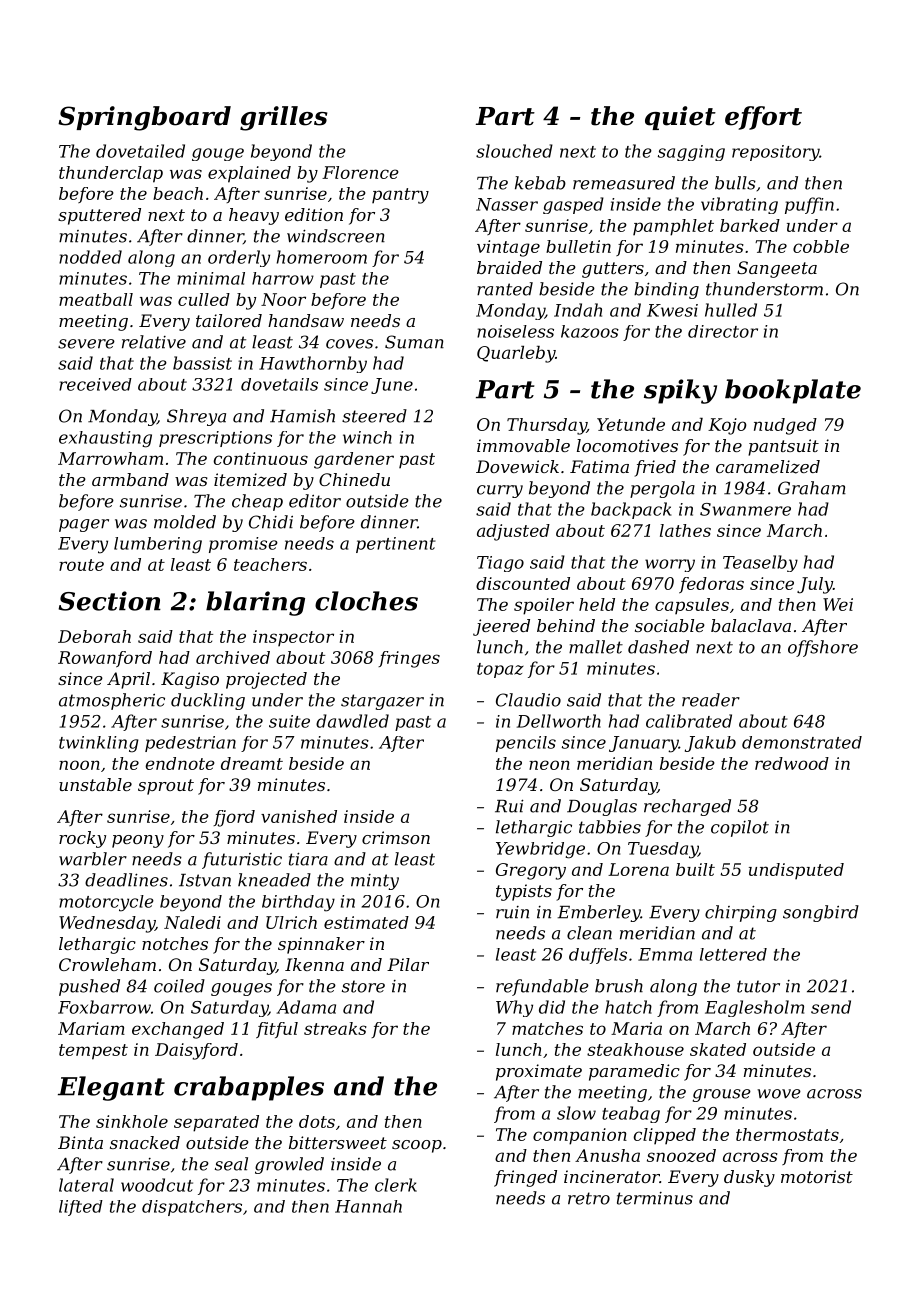 The height and width of the document is (1308, 924). I want to click on exhausting, so click(105, 439).
